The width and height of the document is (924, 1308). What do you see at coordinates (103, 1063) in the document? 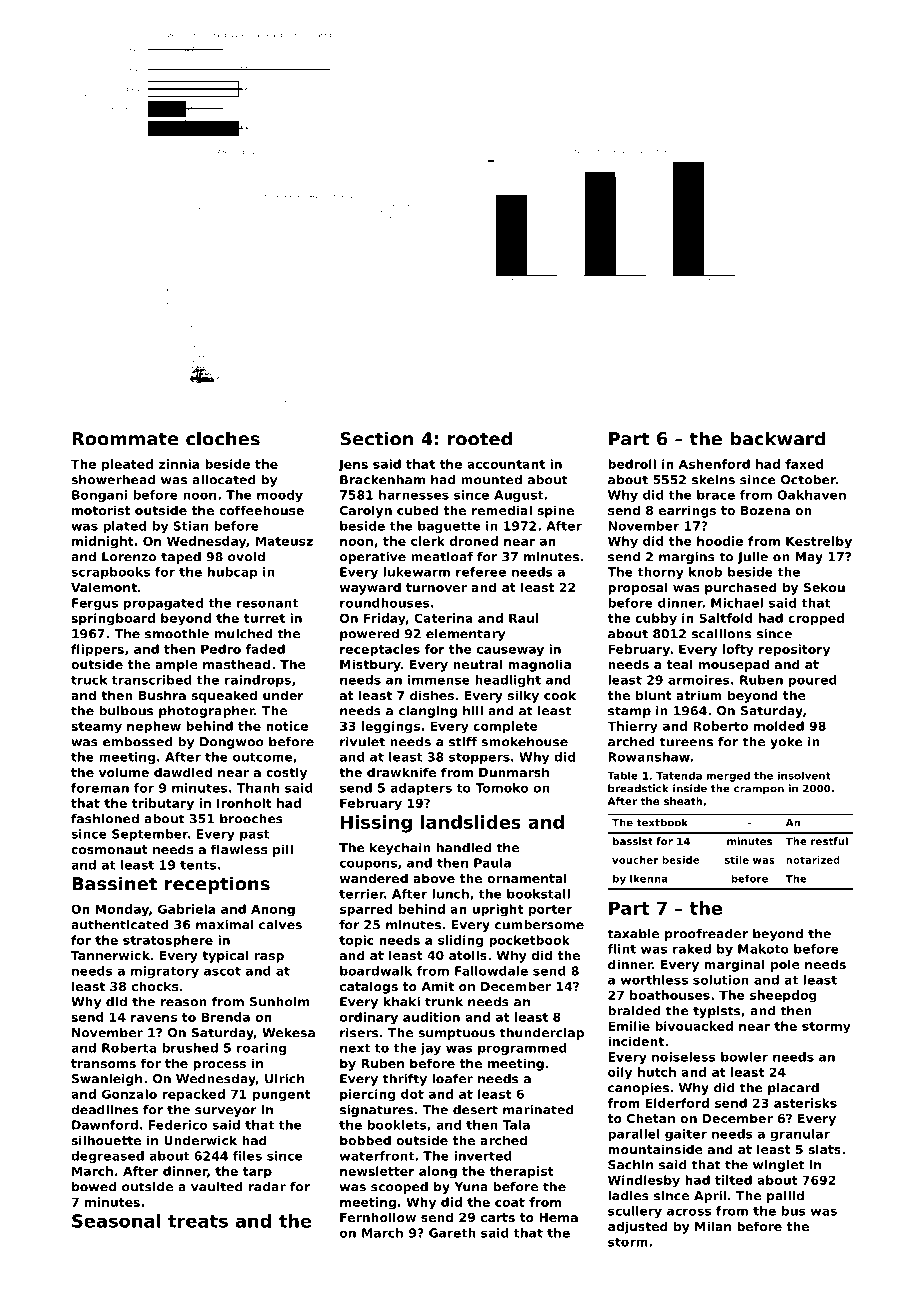
I see `transoms` at bounding box center [103, 1063].
